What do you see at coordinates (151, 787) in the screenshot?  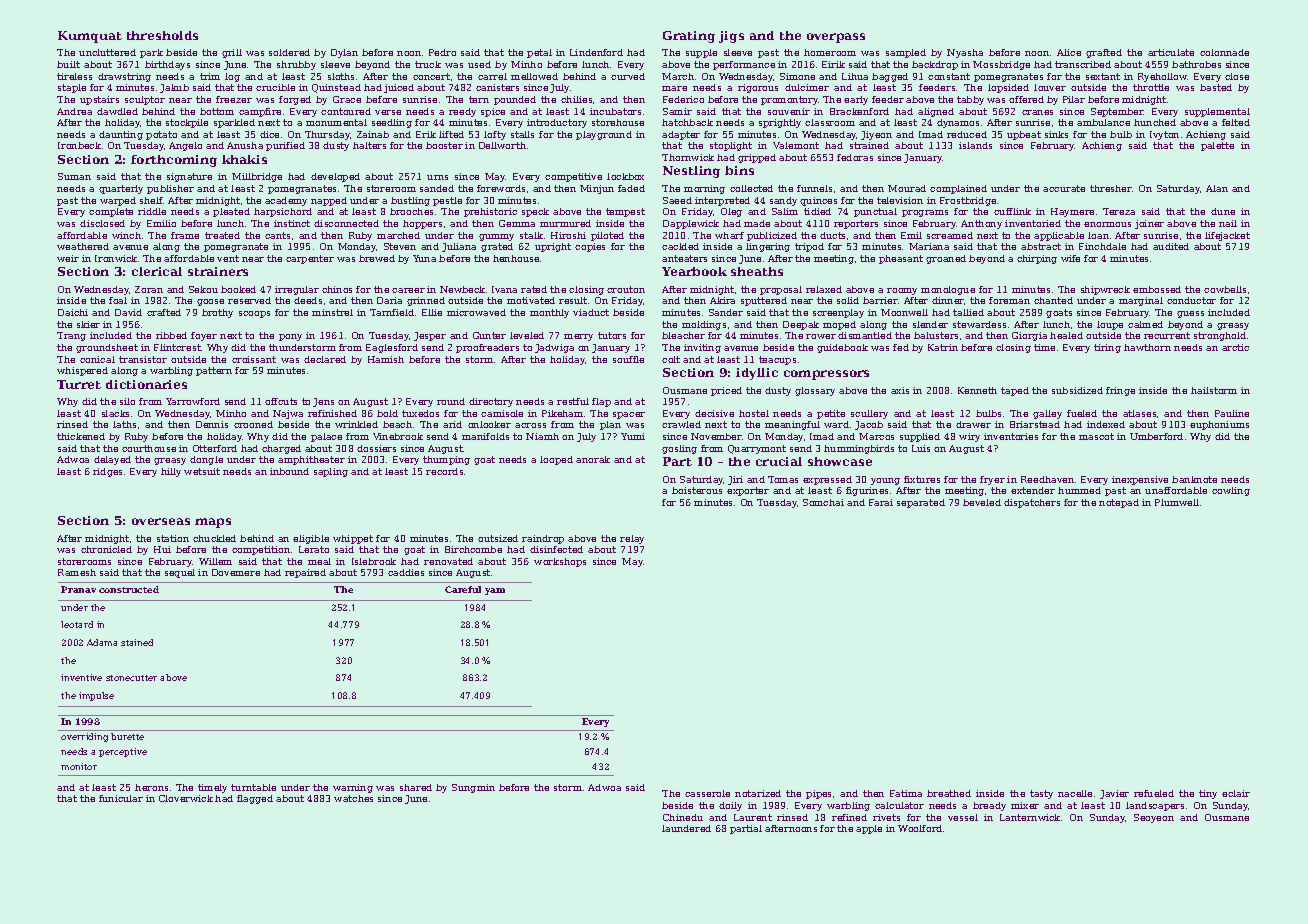 I see `herons` at bounding box center [151, 787].
